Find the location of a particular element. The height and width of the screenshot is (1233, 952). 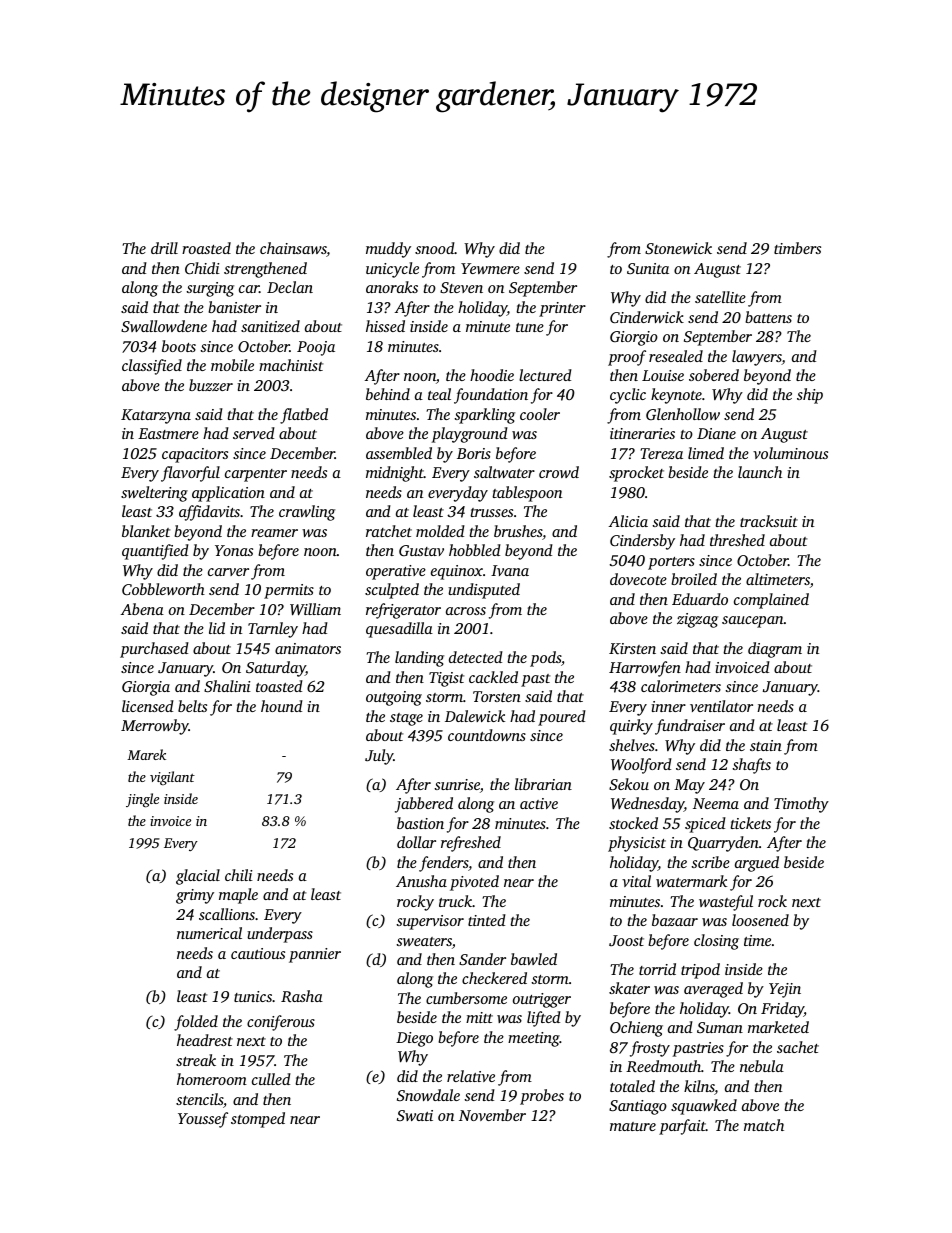

roasted is located at coordinates (206, 248).
